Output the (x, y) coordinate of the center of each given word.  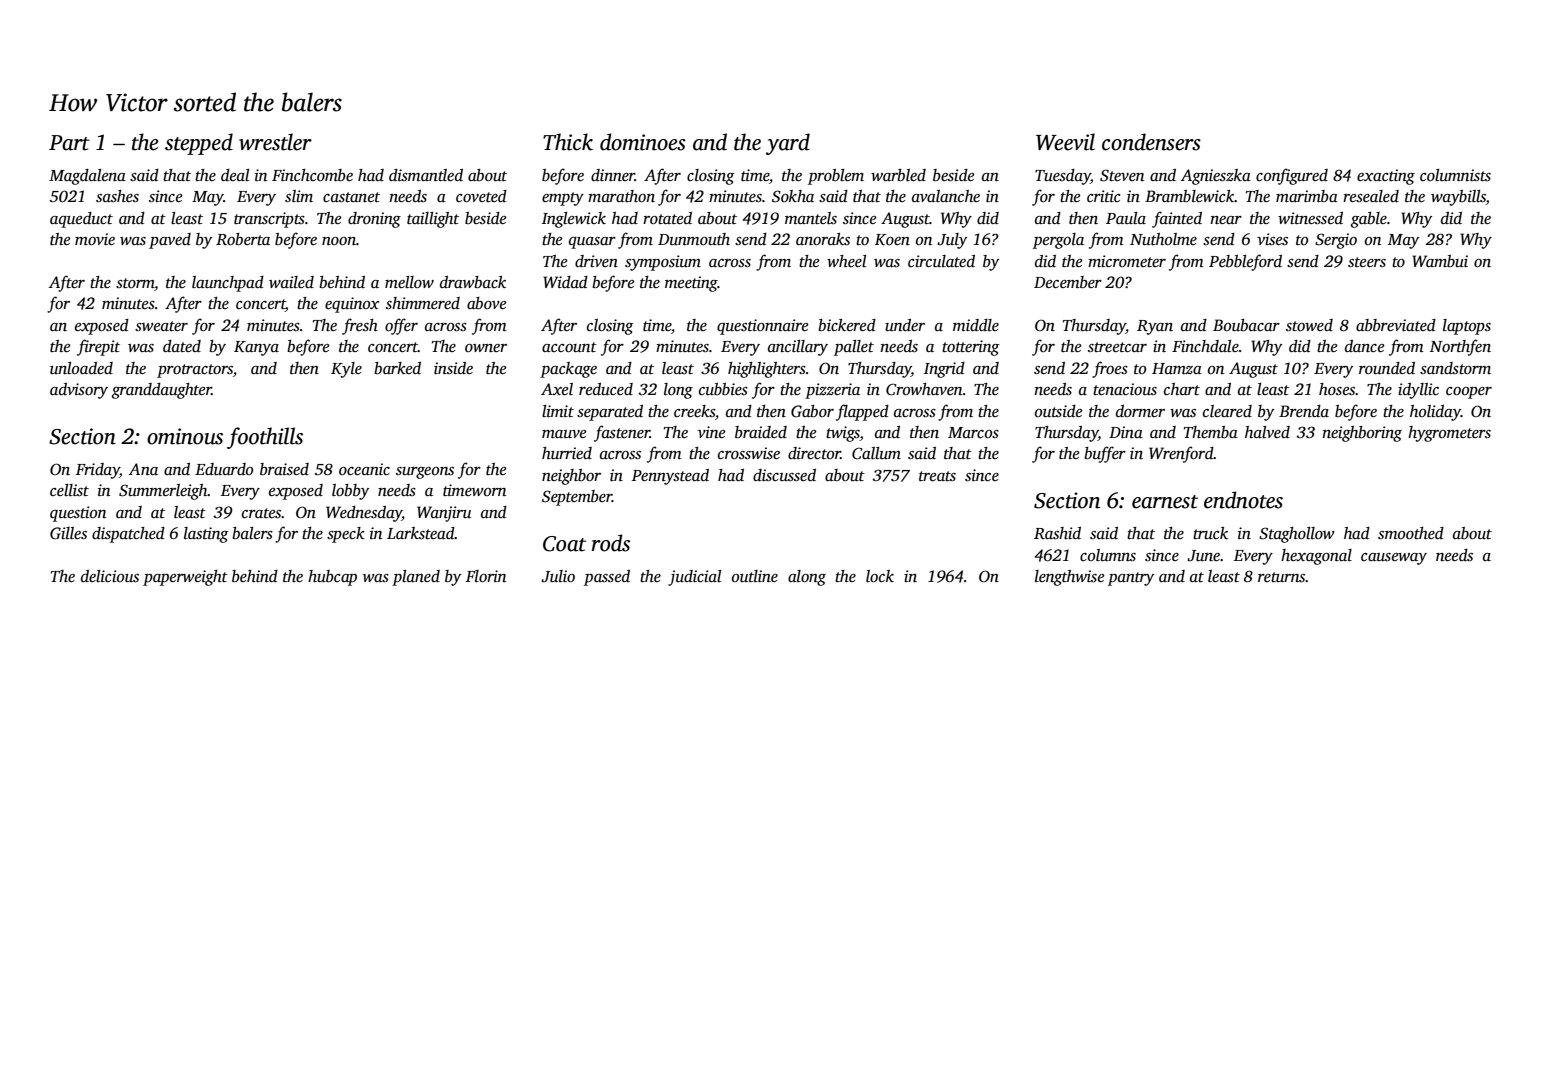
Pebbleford (1245, 262)
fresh (360, 326)
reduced (606, 389)
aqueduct (81, 220)
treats (937, 476)
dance (1365, 346)
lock (880, 576)
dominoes (643, 142)
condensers (1151, 142)
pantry (1131, 579)
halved (1267, 432)
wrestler (275, 142)
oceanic (364, 469)
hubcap (332, 578)
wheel (846, 261)
